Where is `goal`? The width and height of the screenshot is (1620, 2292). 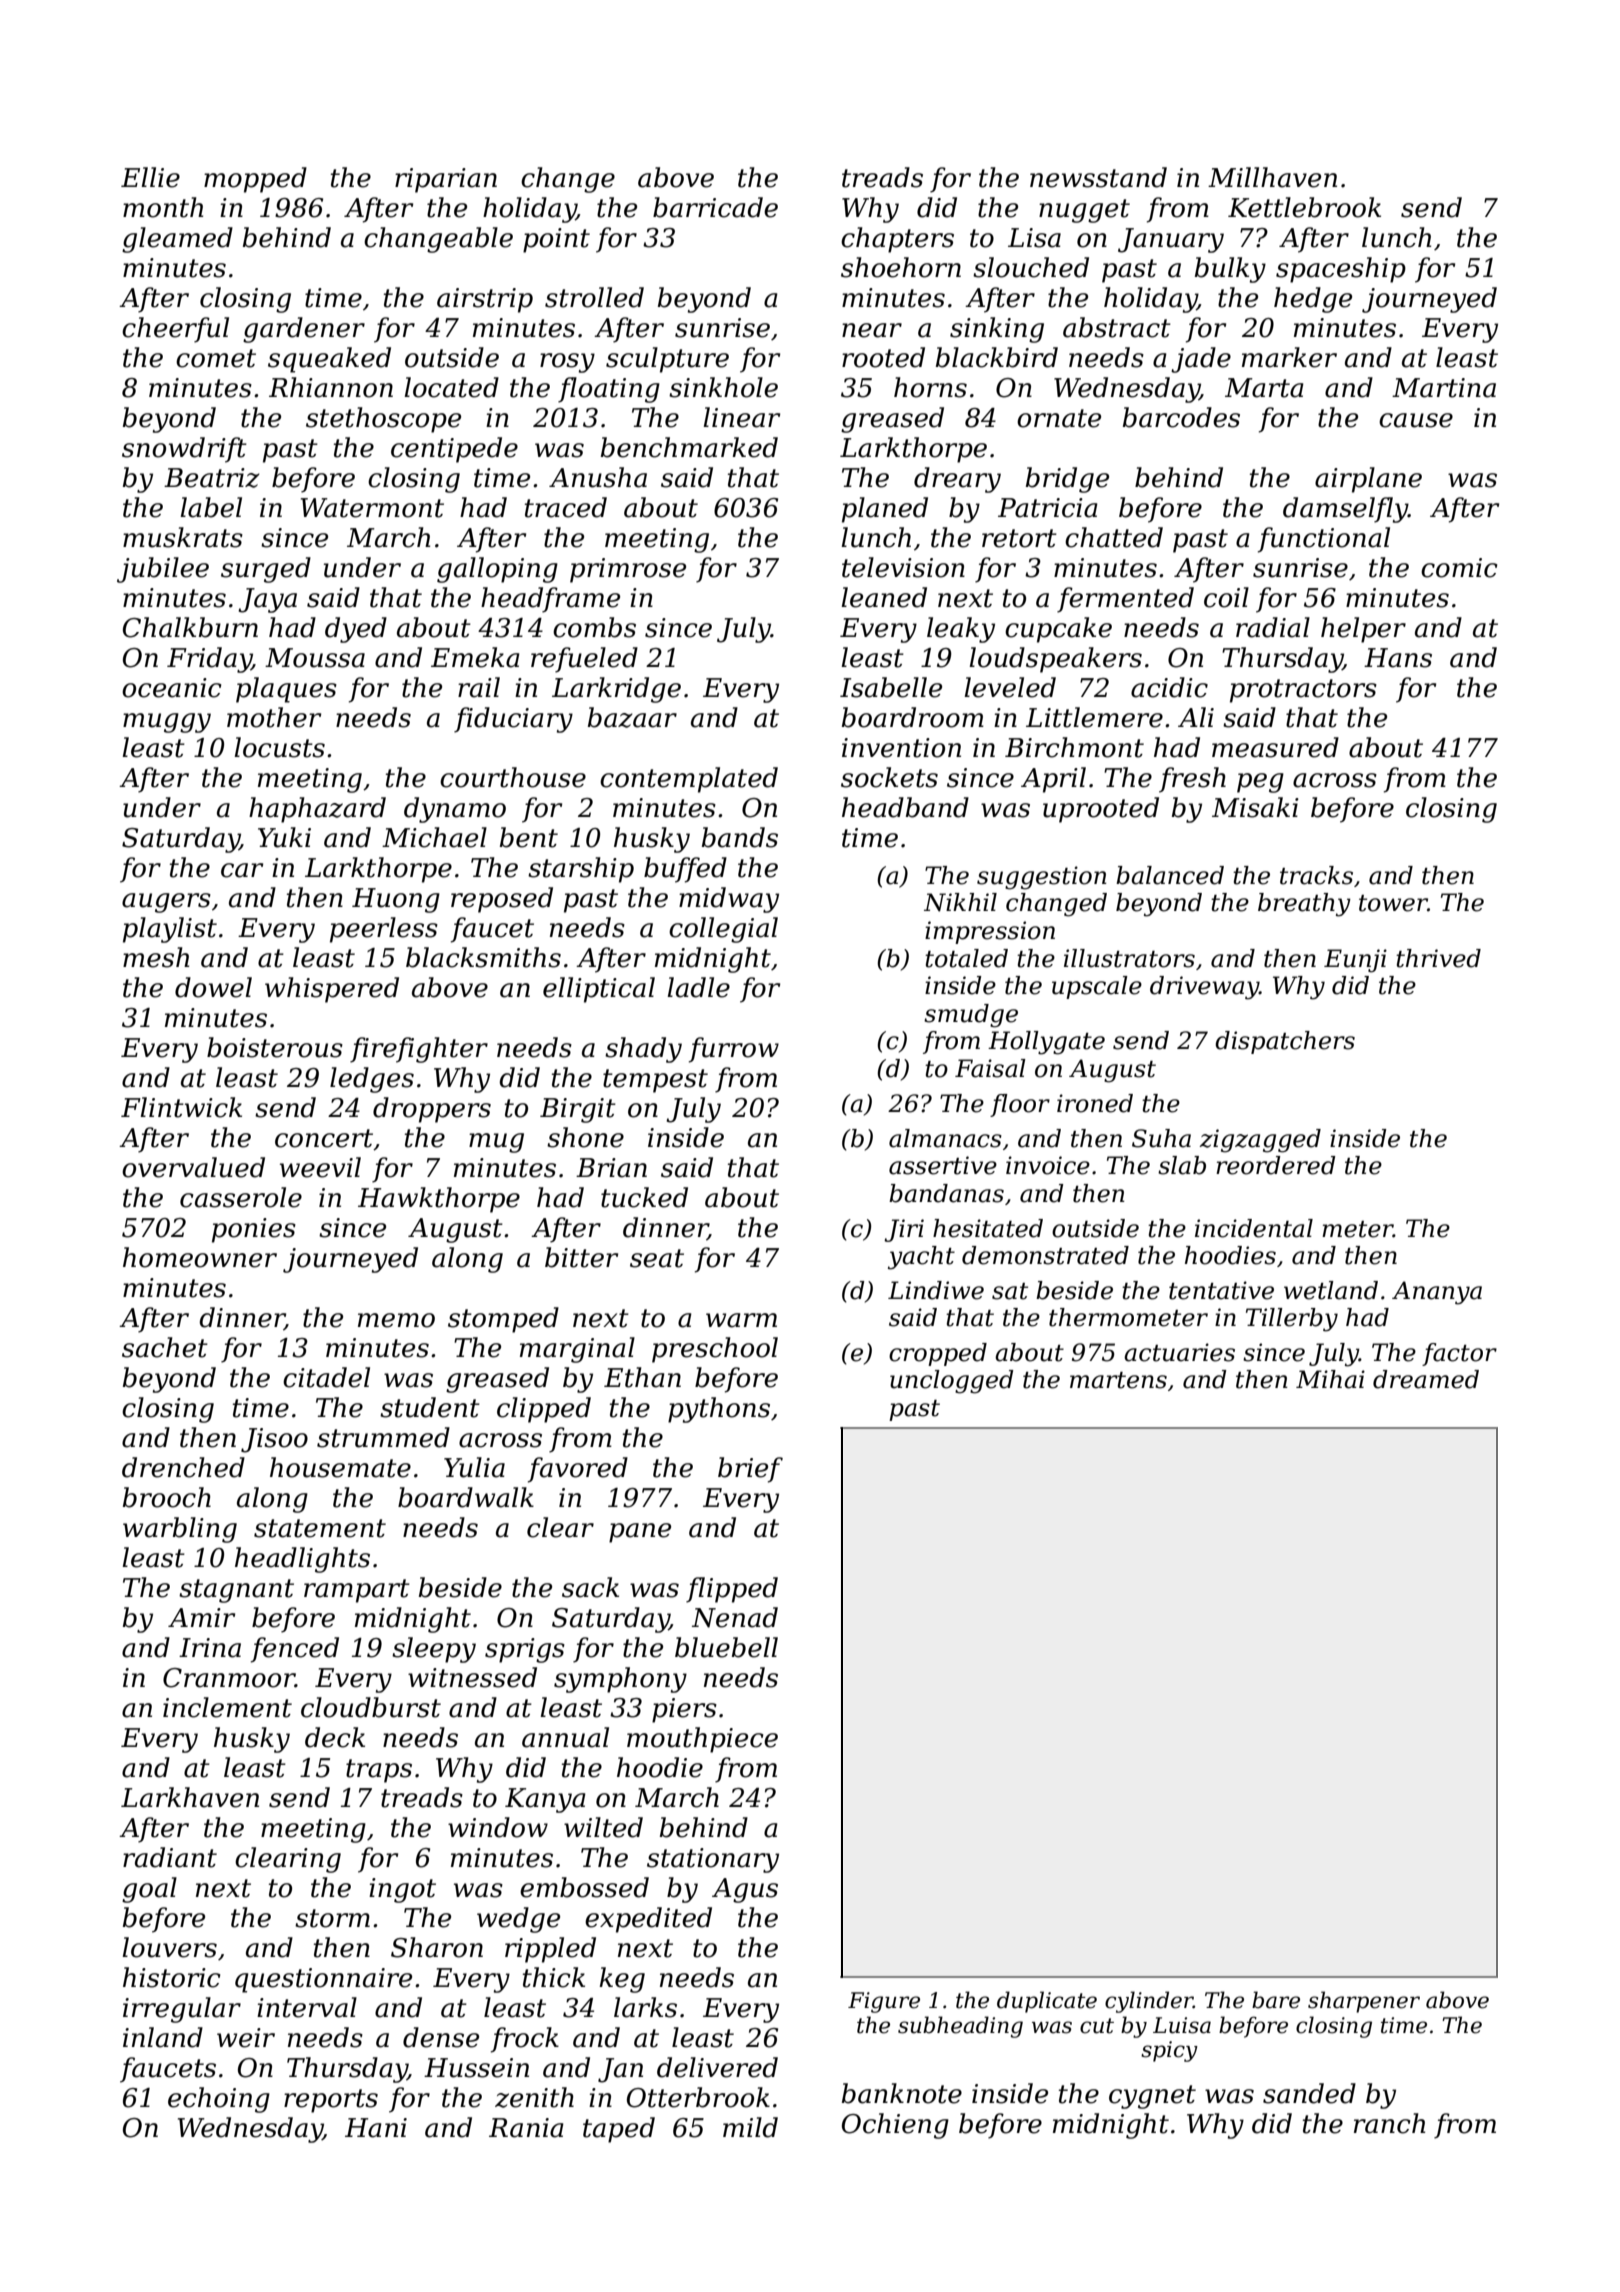
goal is located at coordinates (149, 1890).
